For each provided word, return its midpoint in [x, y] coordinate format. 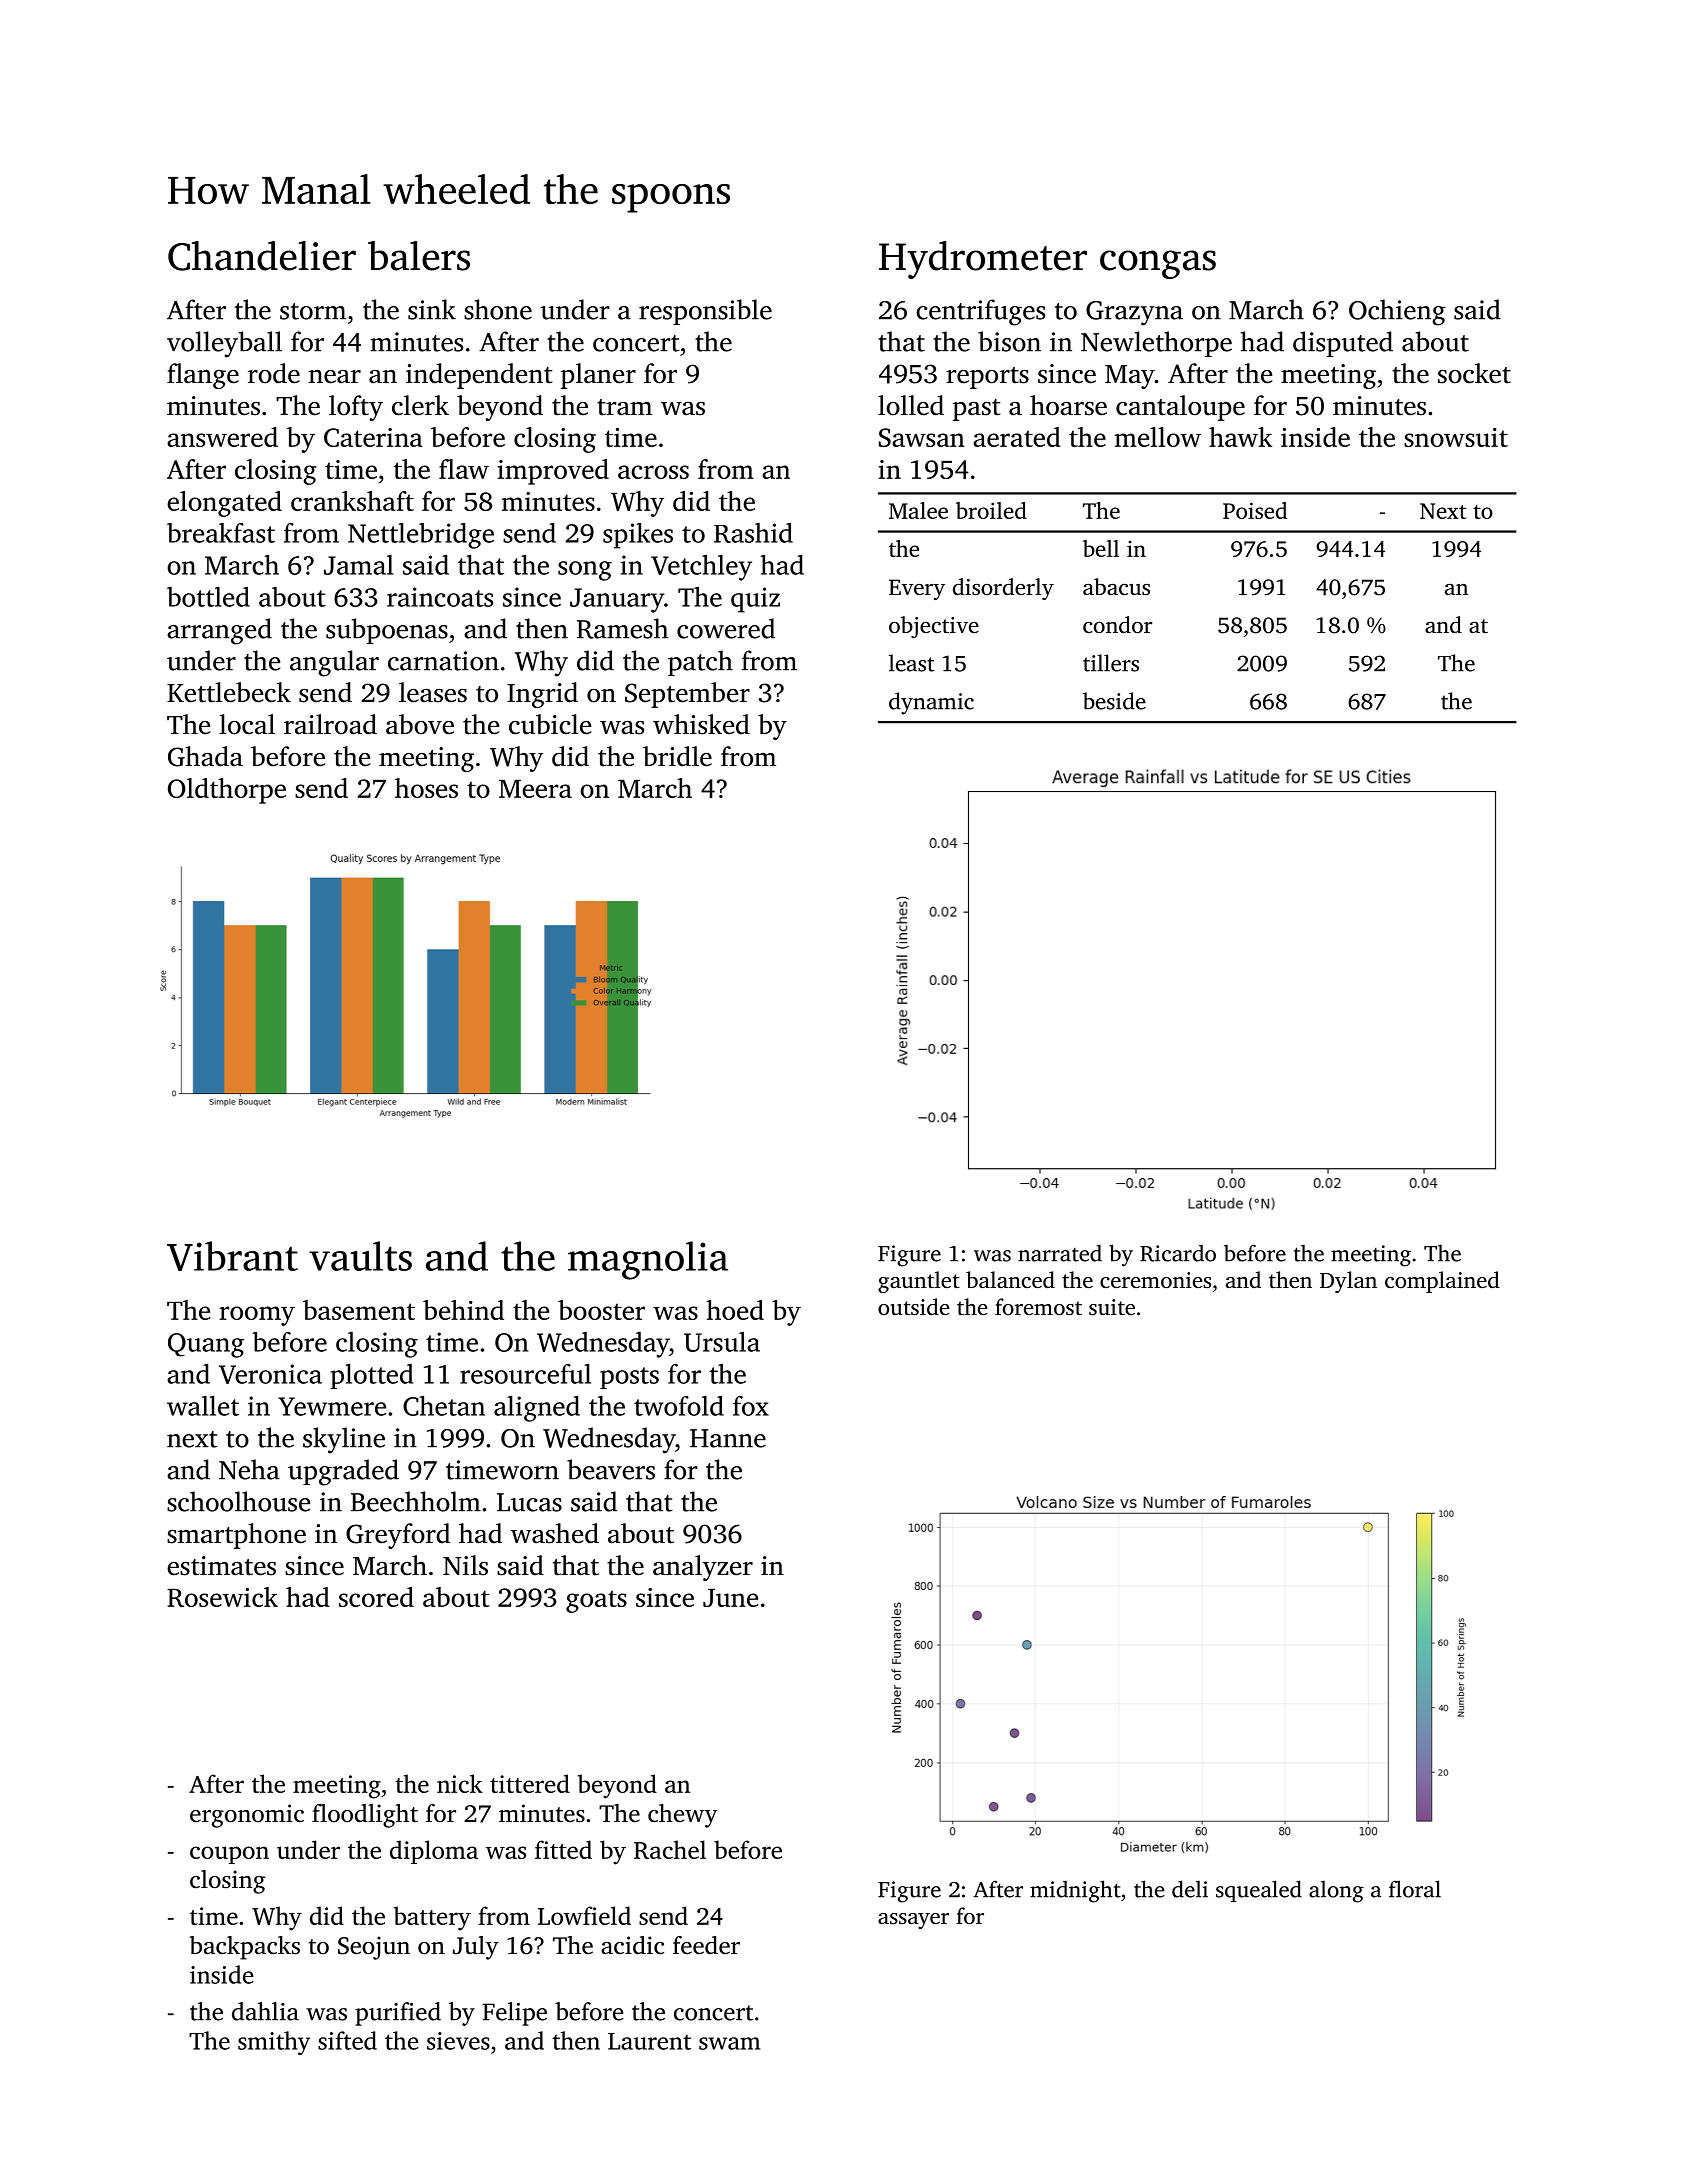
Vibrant [232, 1256]
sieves [458, 2041]
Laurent [649, 2041]
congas [1158, 264]
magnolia [648, 1260]
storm [313, 311]
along [1336, 1891]
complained [1442, 1282]
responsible [705, 312]
